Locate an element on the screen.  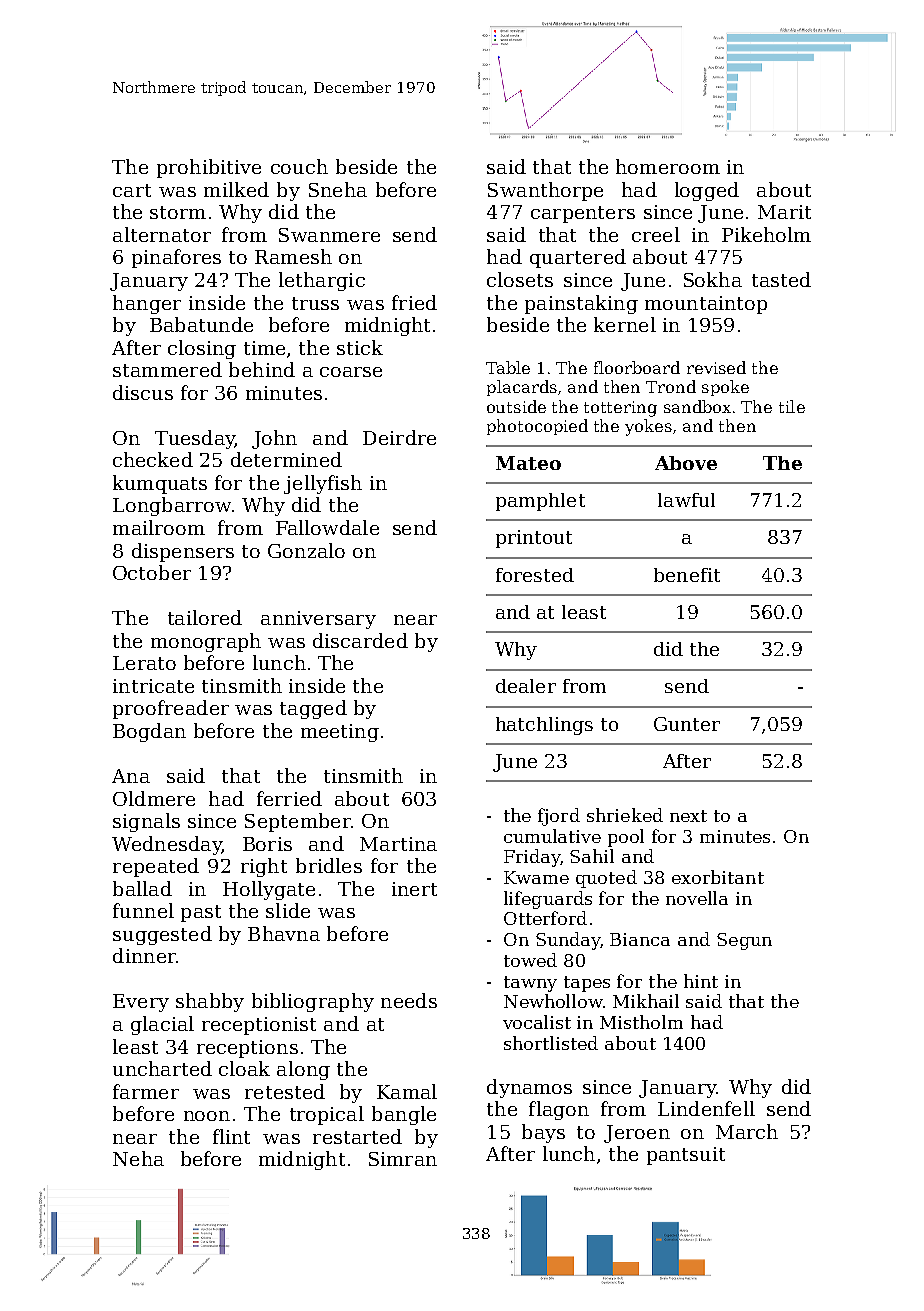
homeroom is located at coordinates (668, 166).
